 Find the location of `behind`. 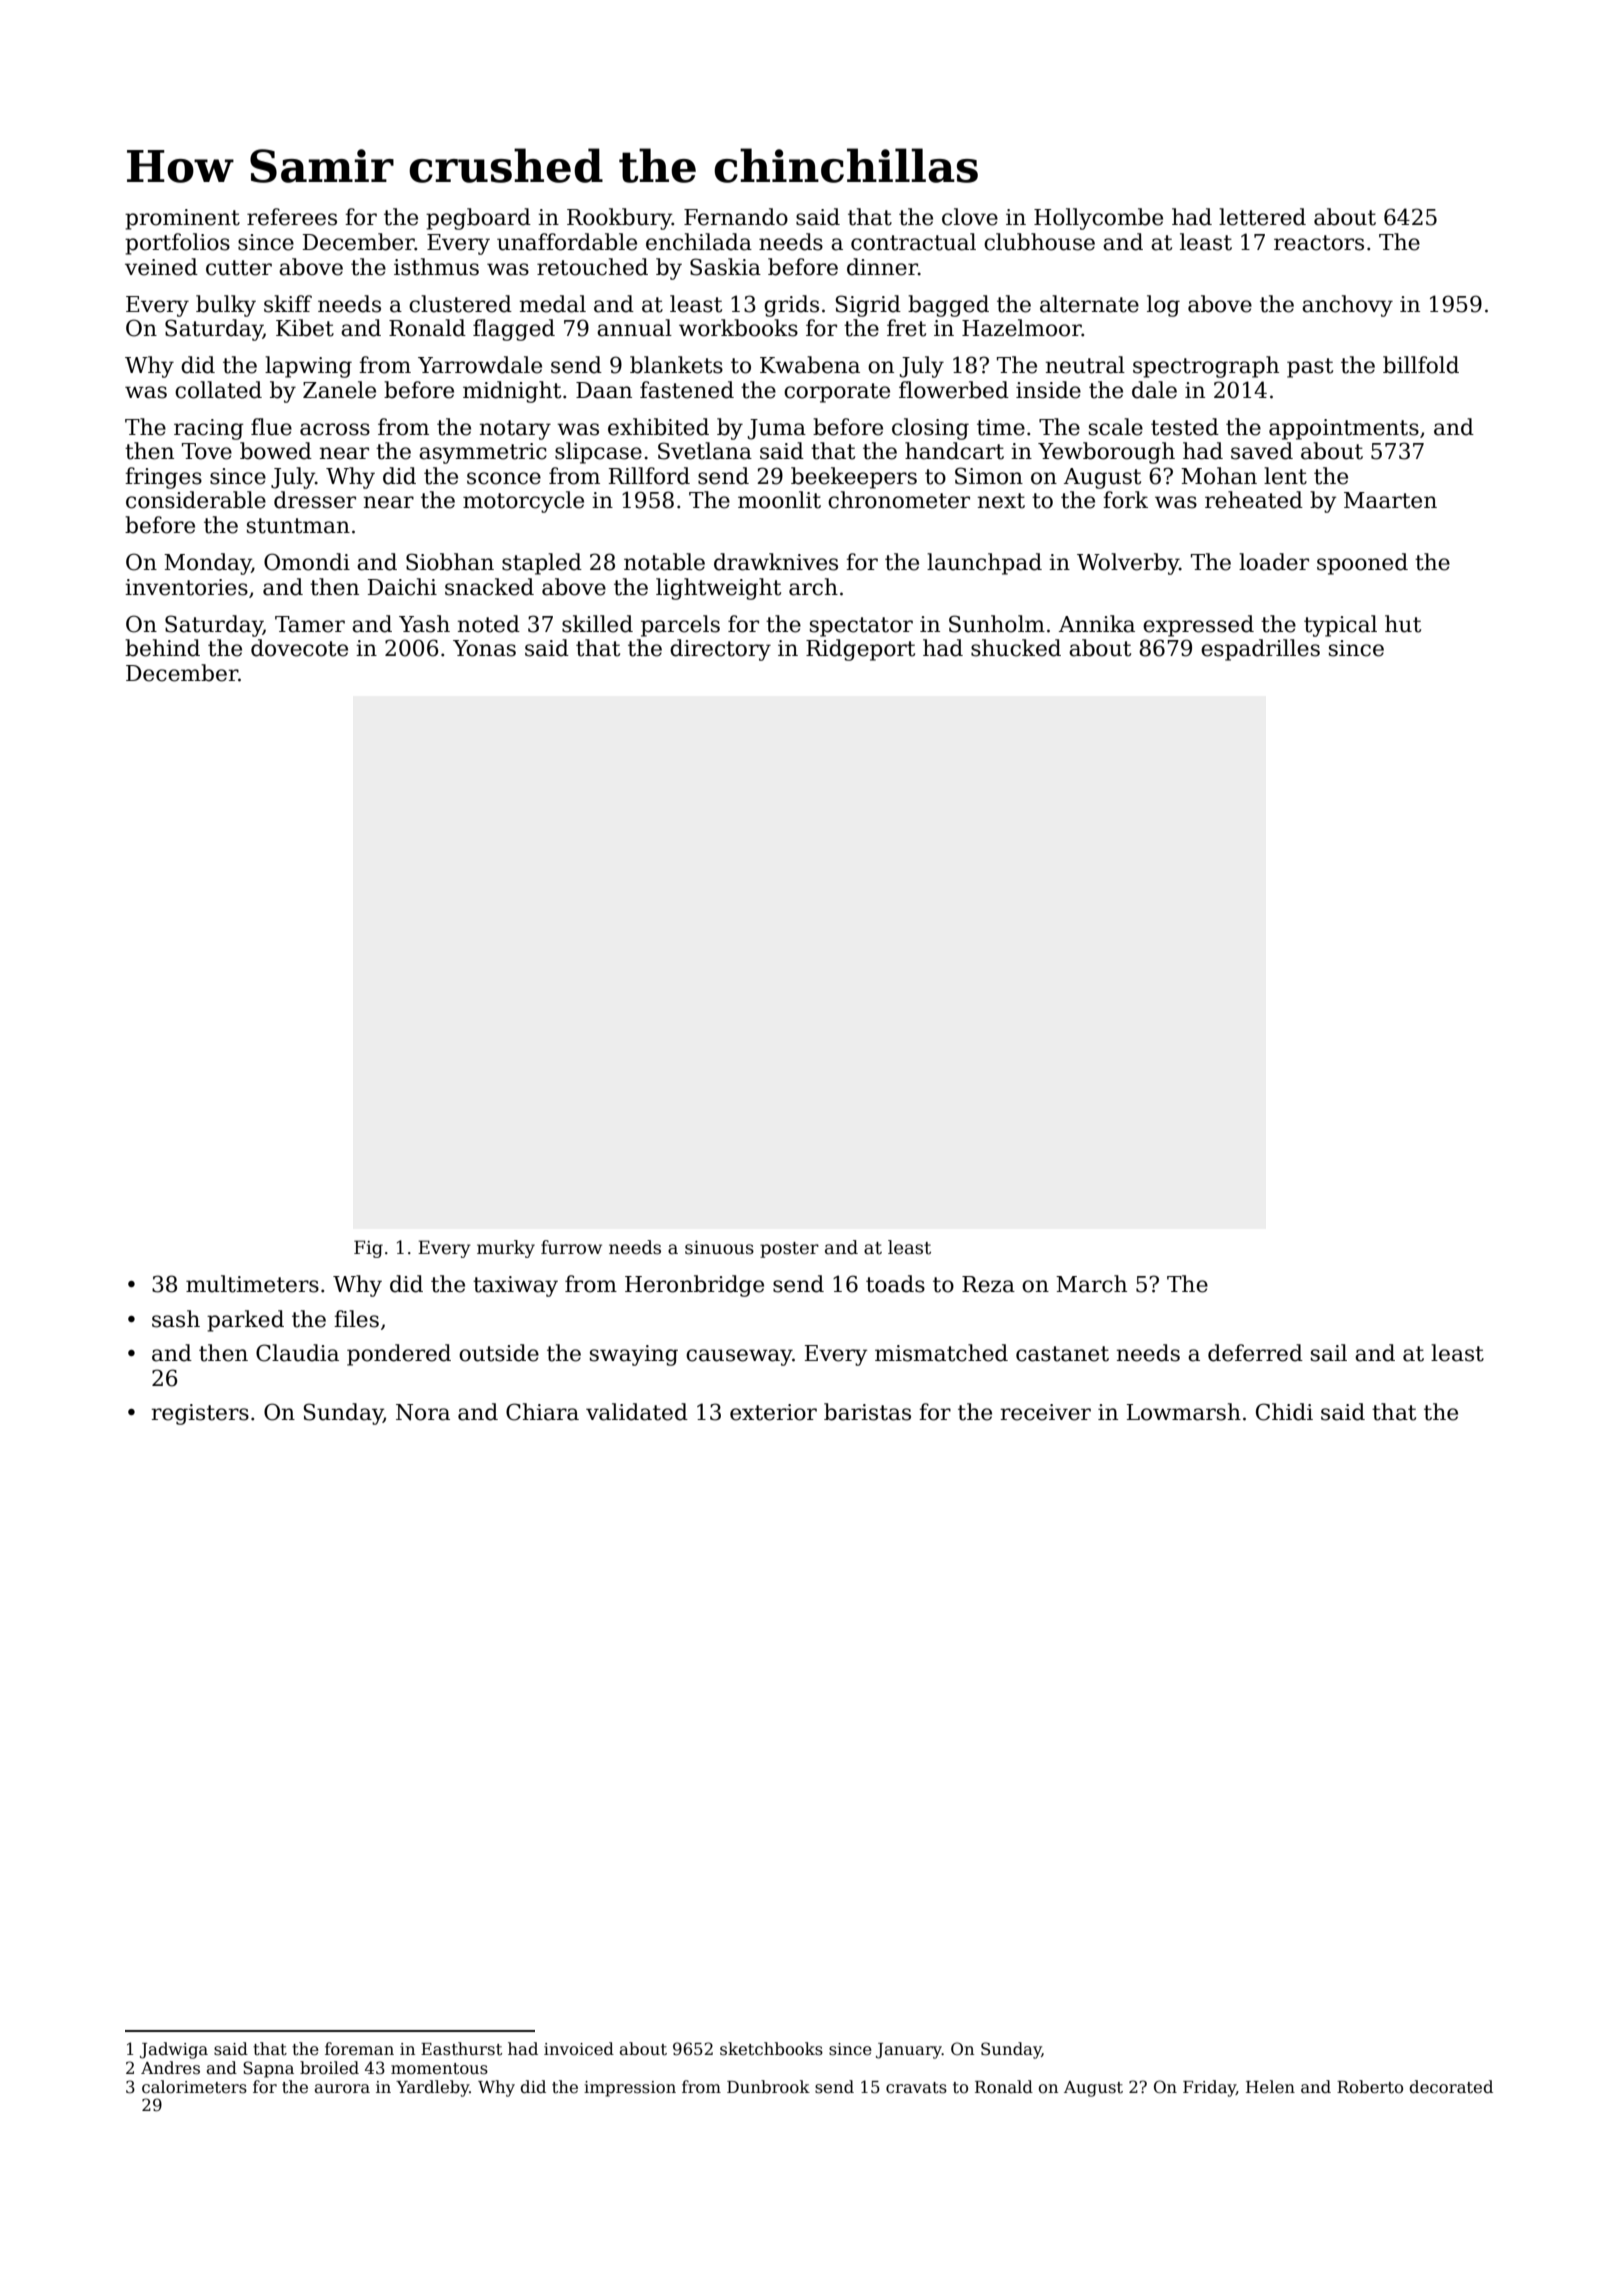

behind is located at coordinates (162, 648).
